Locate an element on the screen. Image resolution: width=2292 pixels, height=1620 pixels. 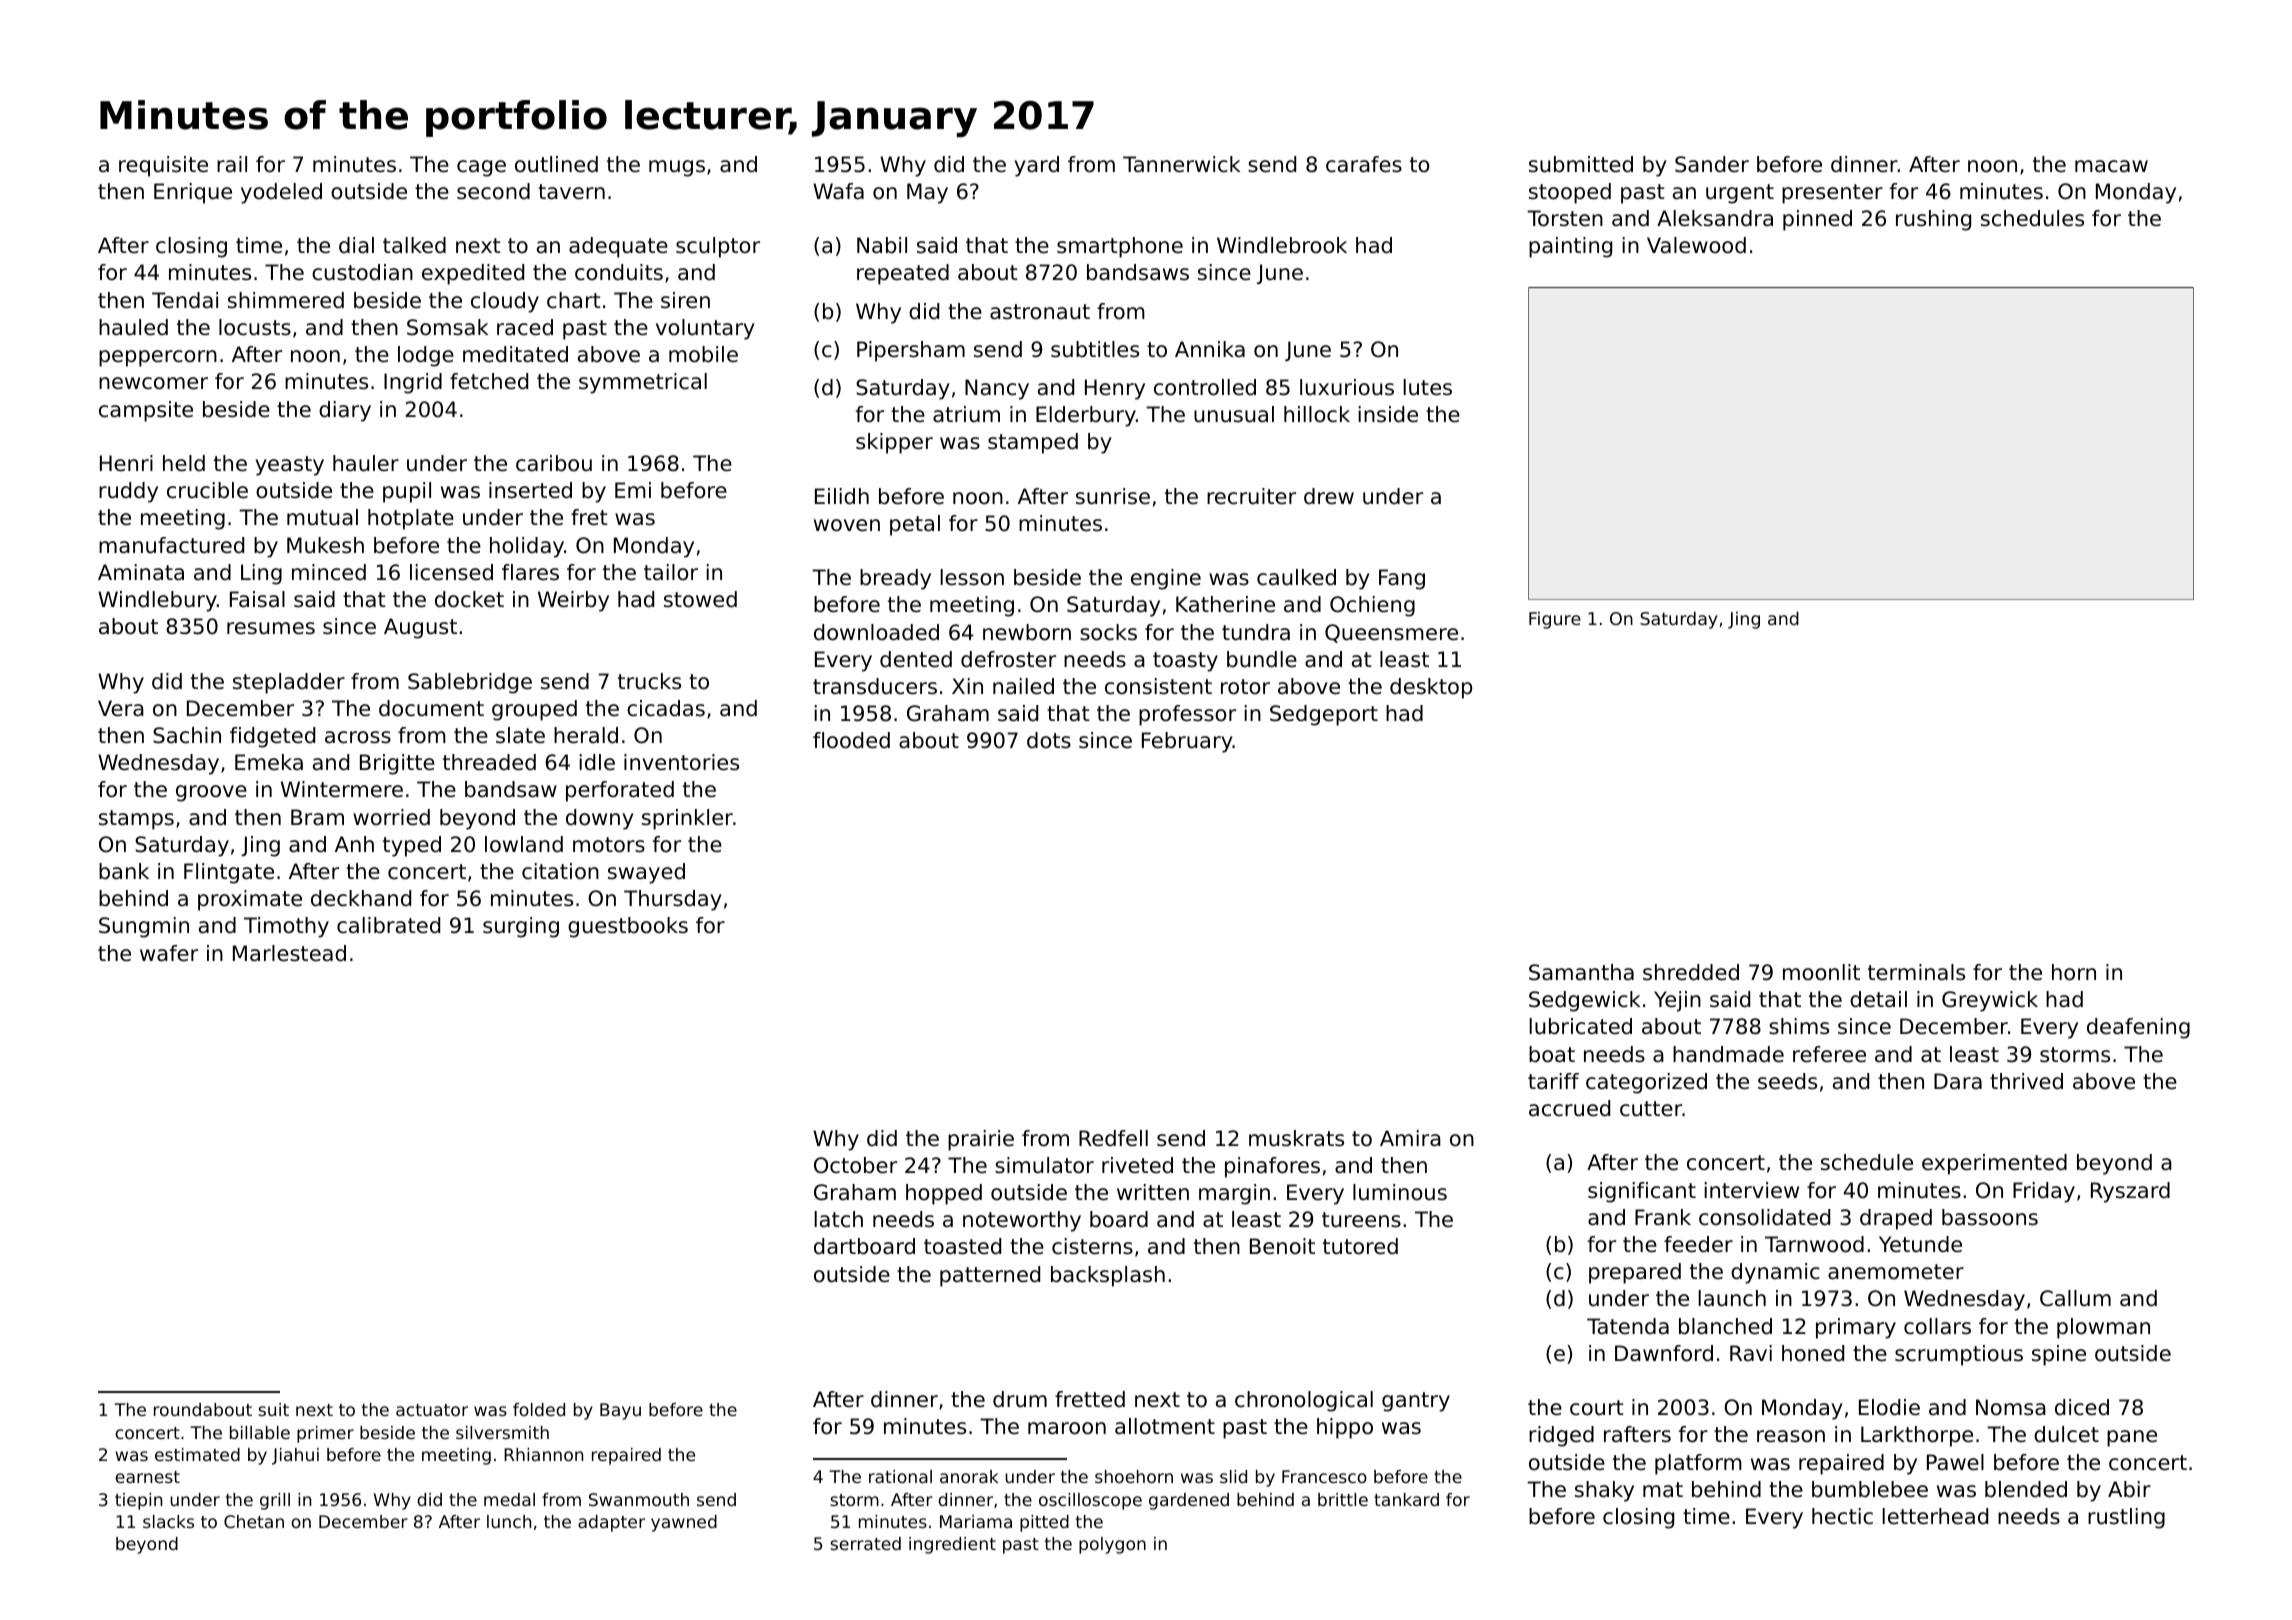
downloaded is located at coordinates (876, 632).
